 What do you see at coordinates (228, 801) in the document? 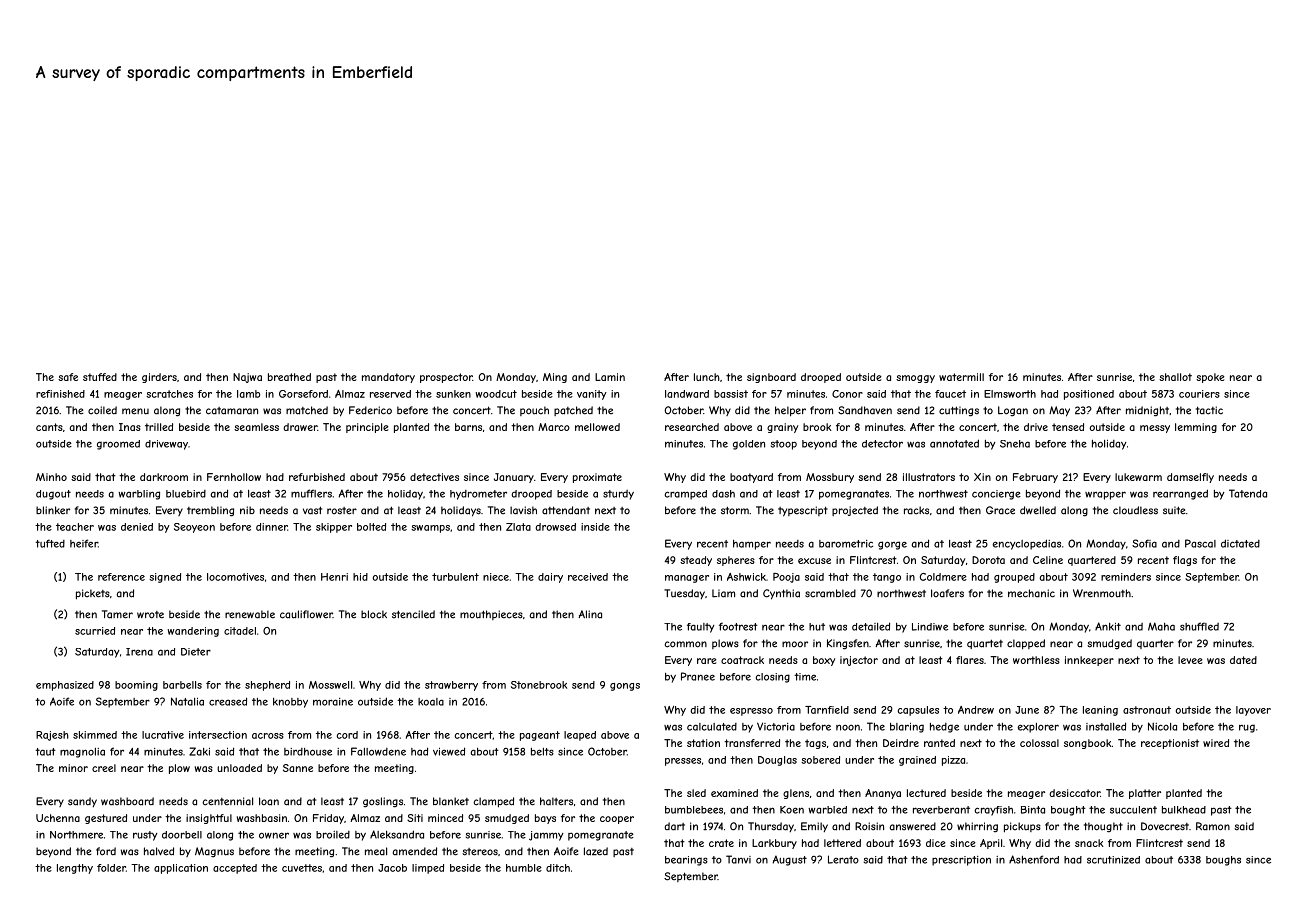
I see `centennial` at bounding box center [228, 801].
